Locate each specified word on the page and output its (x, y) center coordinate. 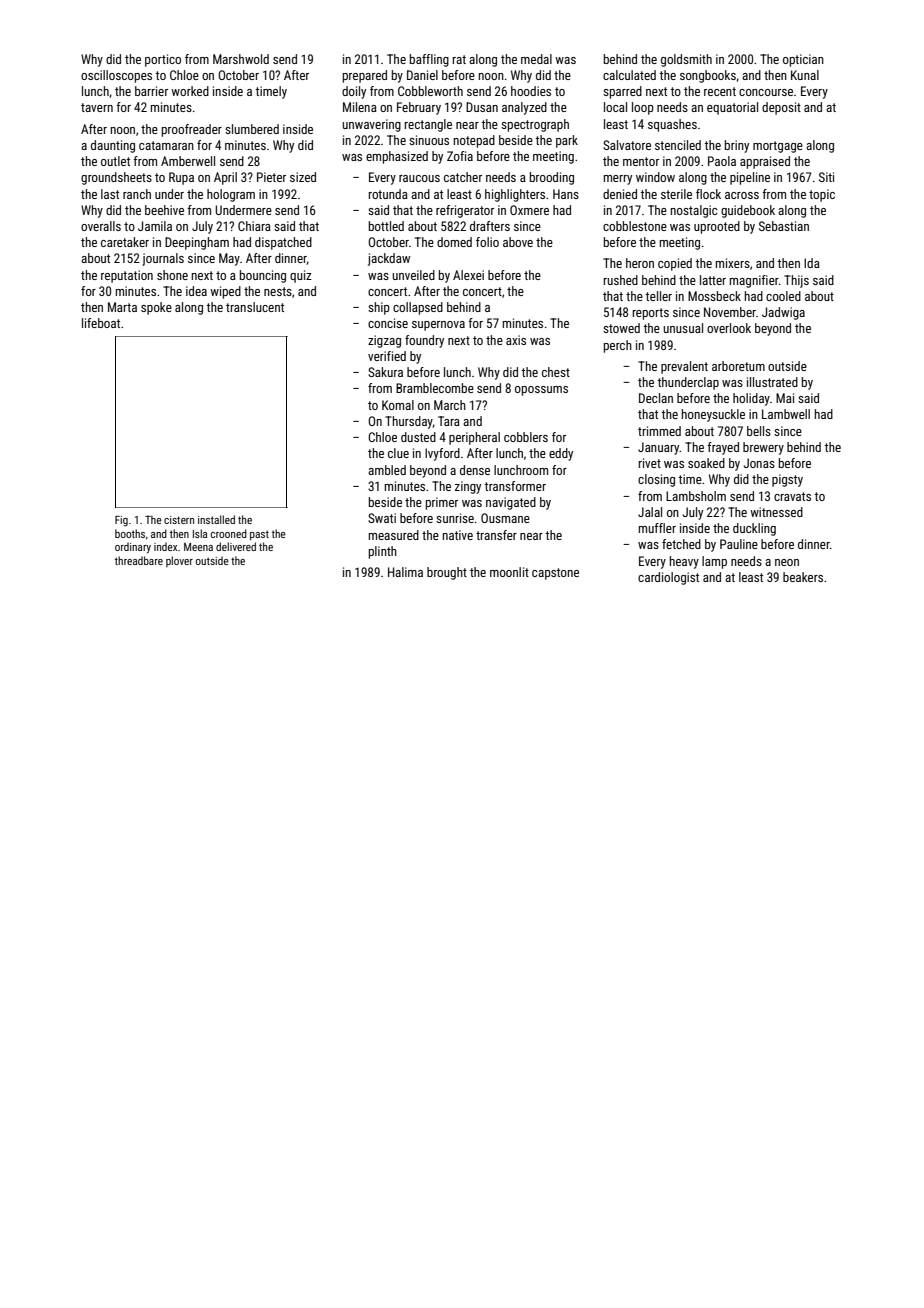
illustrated (772, 382)
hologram (231, 195)
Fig (121, 521)
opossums (541, 391)
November (730, 312)
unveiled (413, 275)
